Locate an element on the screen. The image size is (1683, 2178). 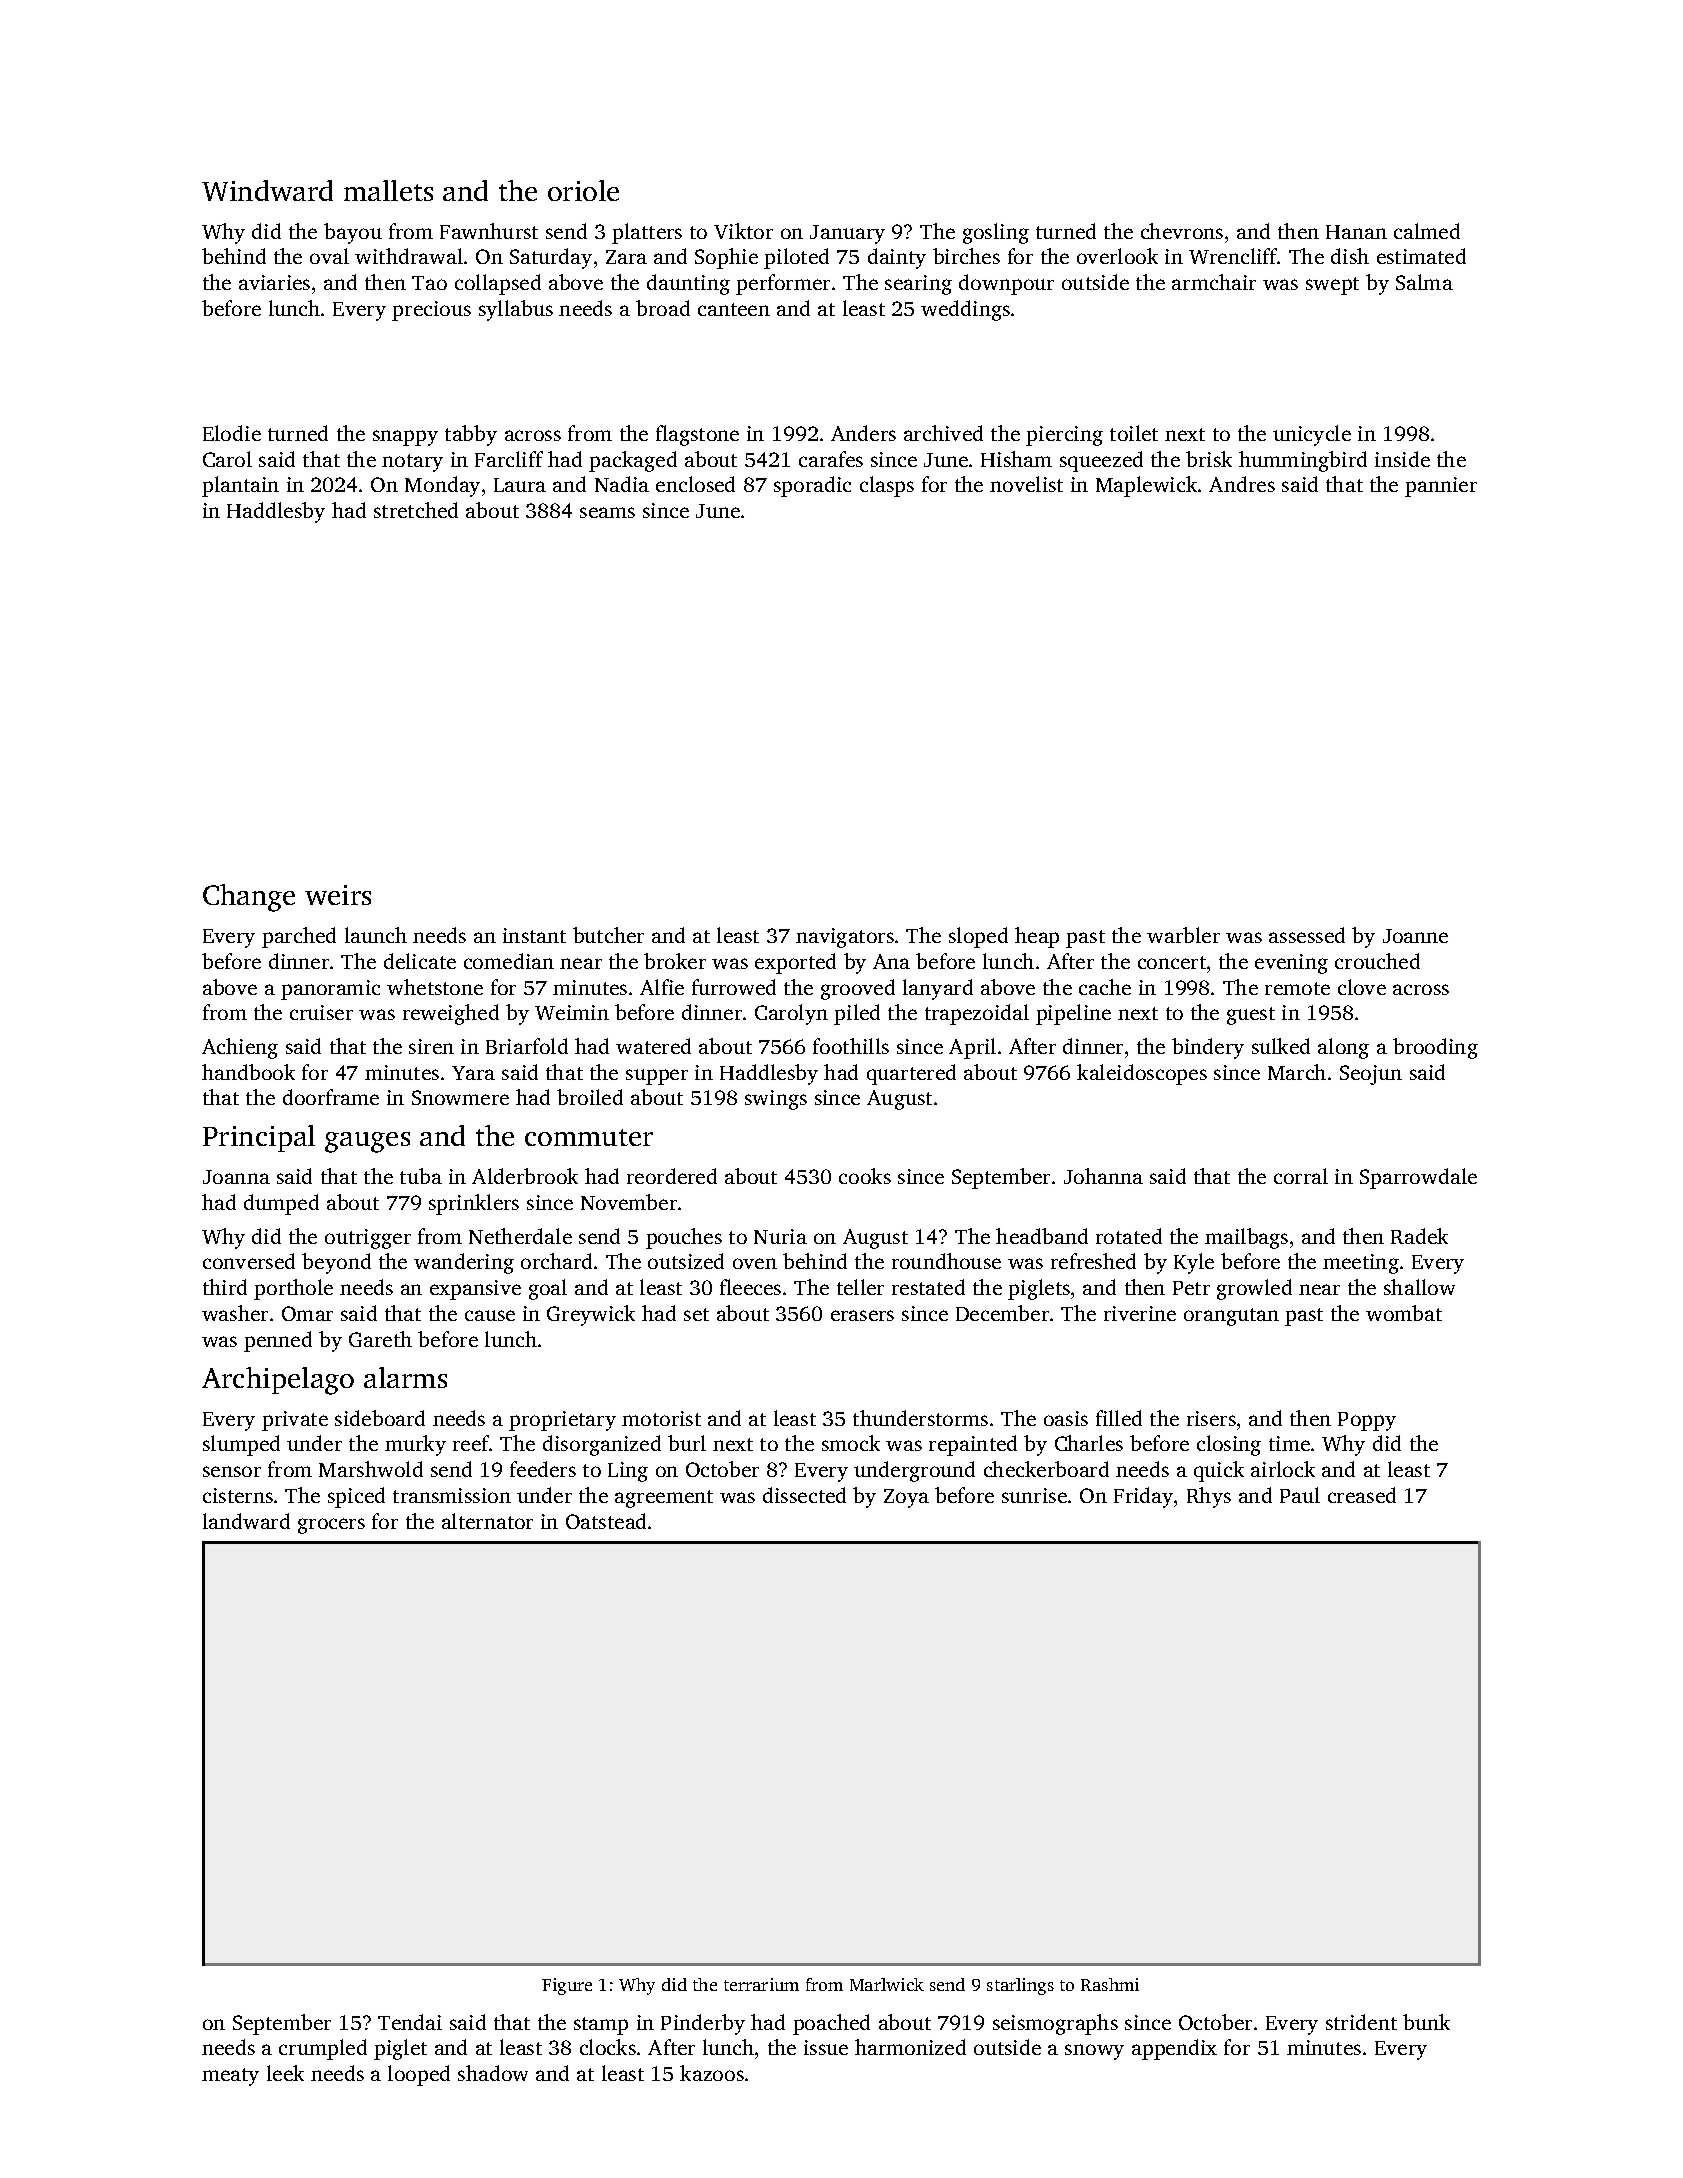
flagstone is located at coordinates (697, 435).
